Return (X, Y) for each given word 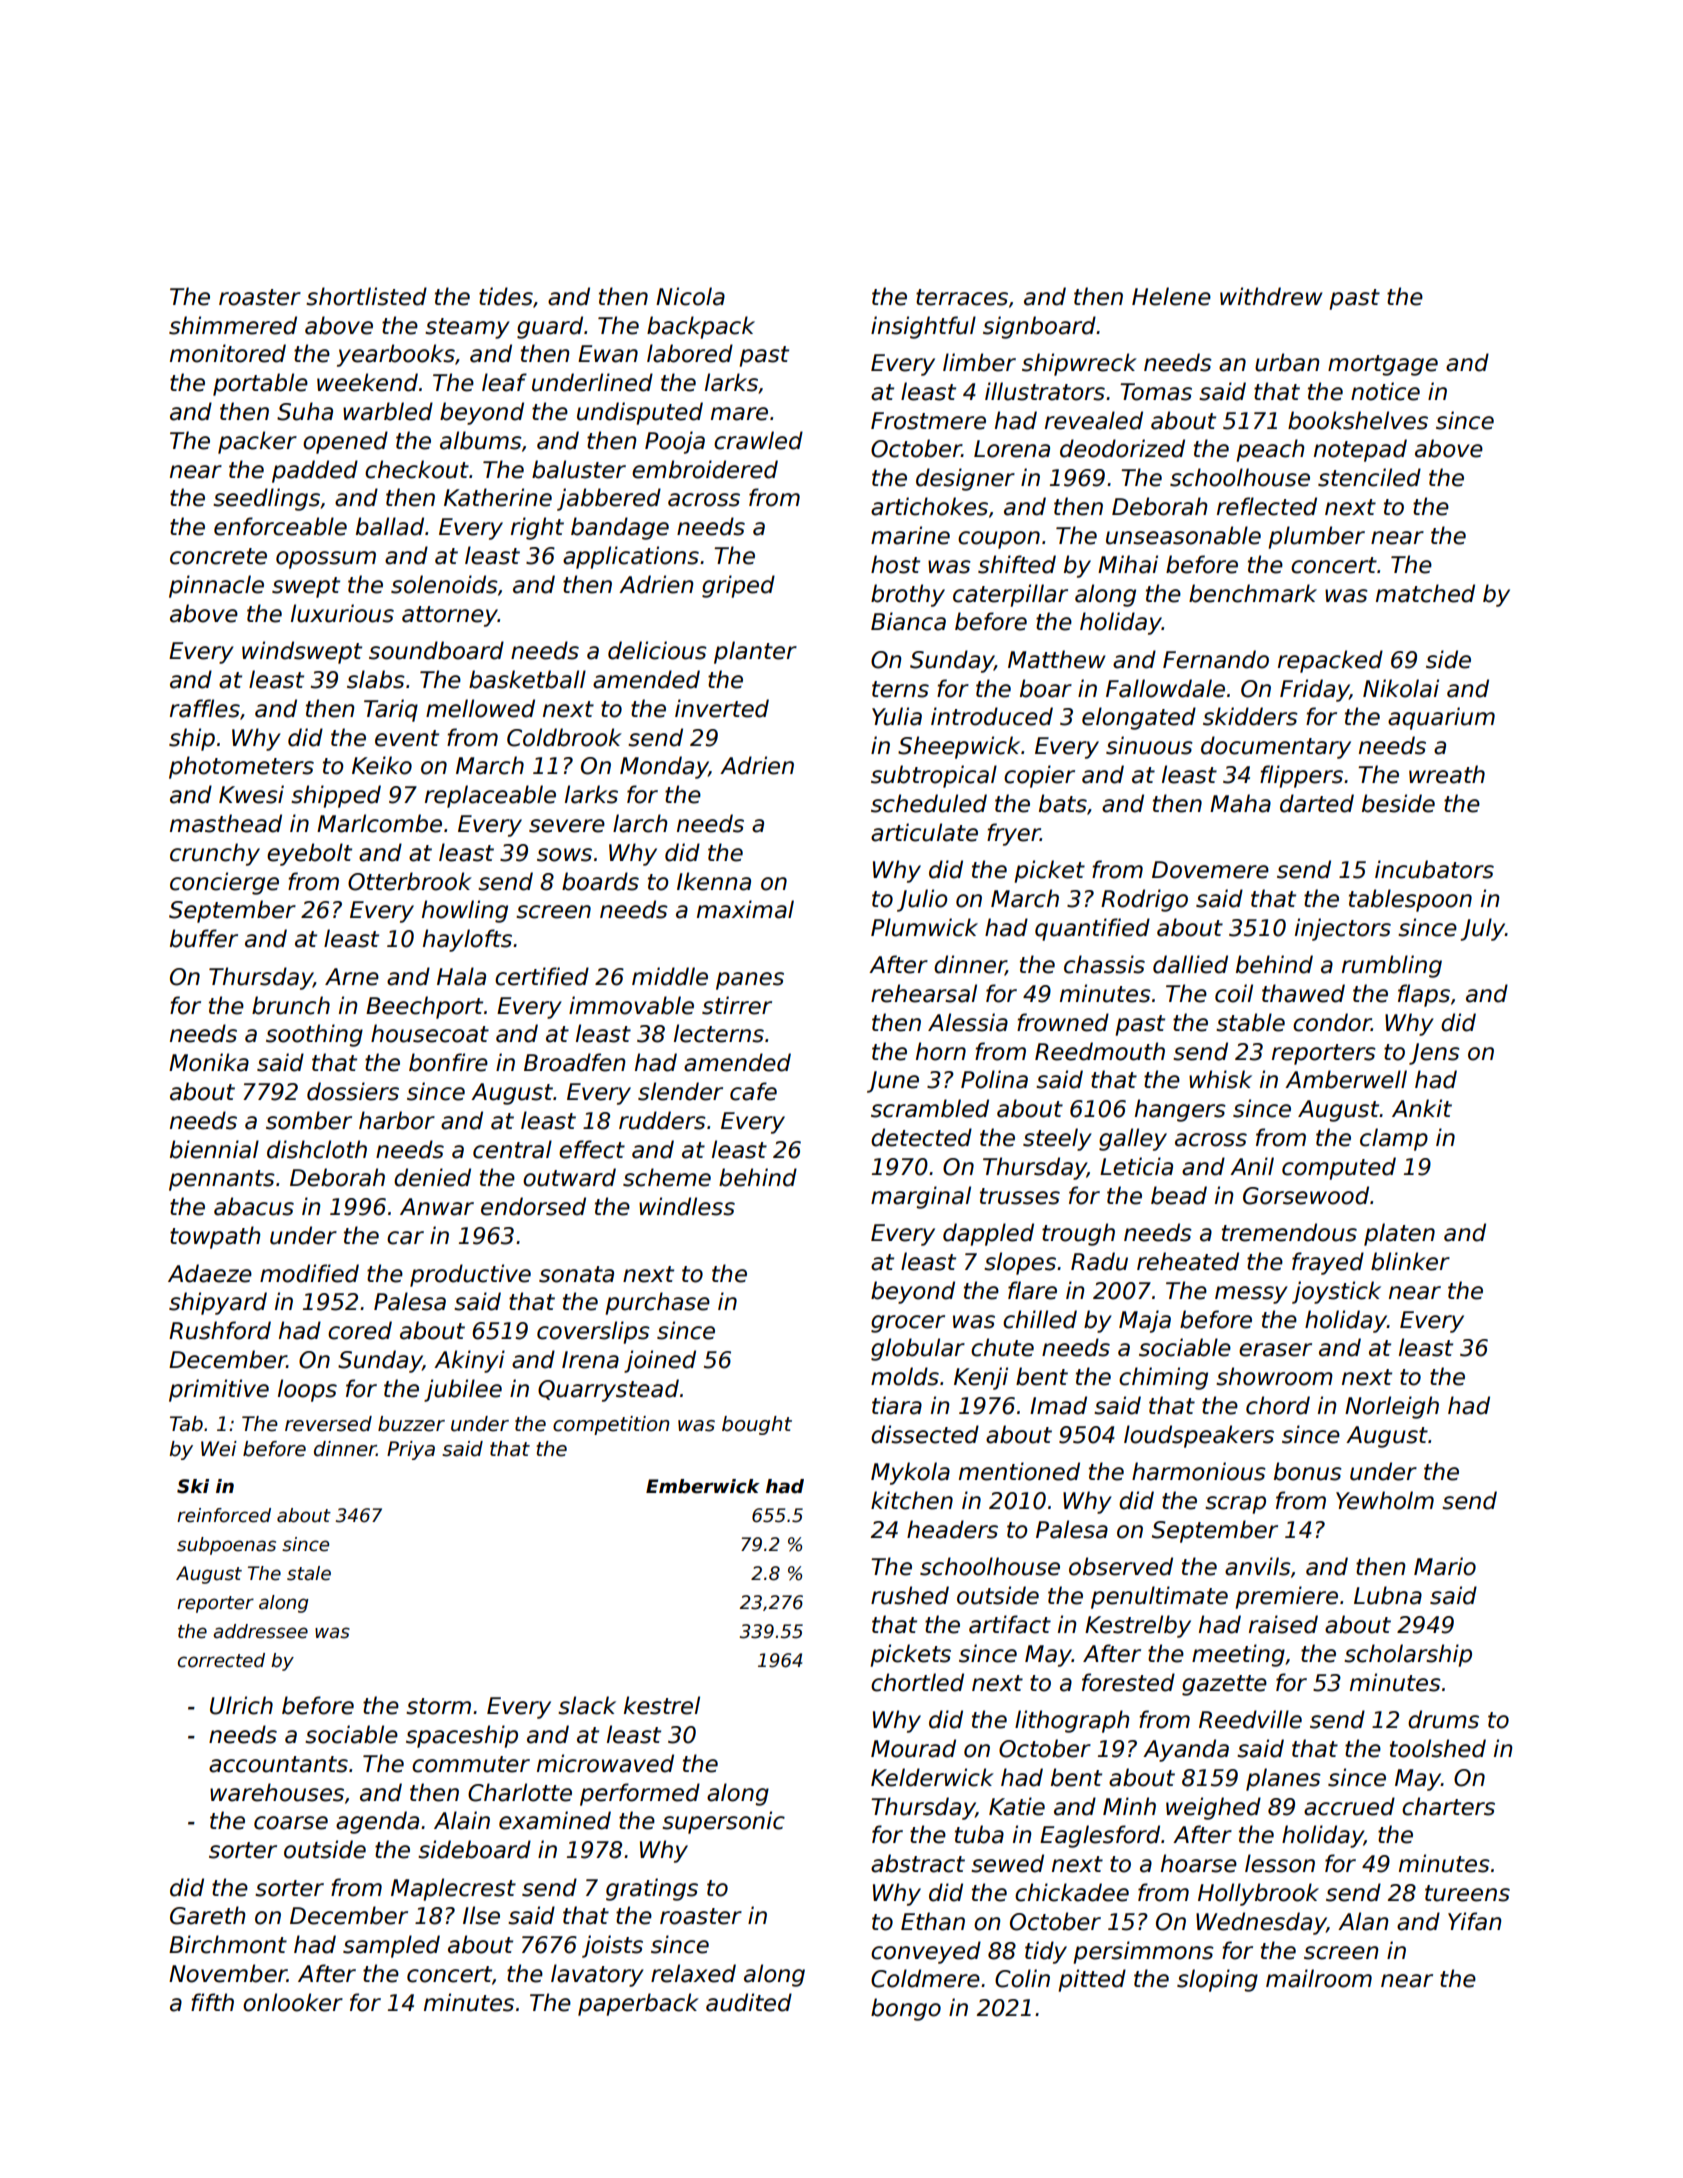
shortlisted (366, 296)
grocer (908, 1324)
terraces (962, 297)
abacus (254, 1206)
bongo (906, 2009)
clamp (1394, 1139)
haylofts (467, 940)
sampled (391, 1946)
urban (1287, 362)
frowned (1063, 1022)
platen (1399, 1234)
